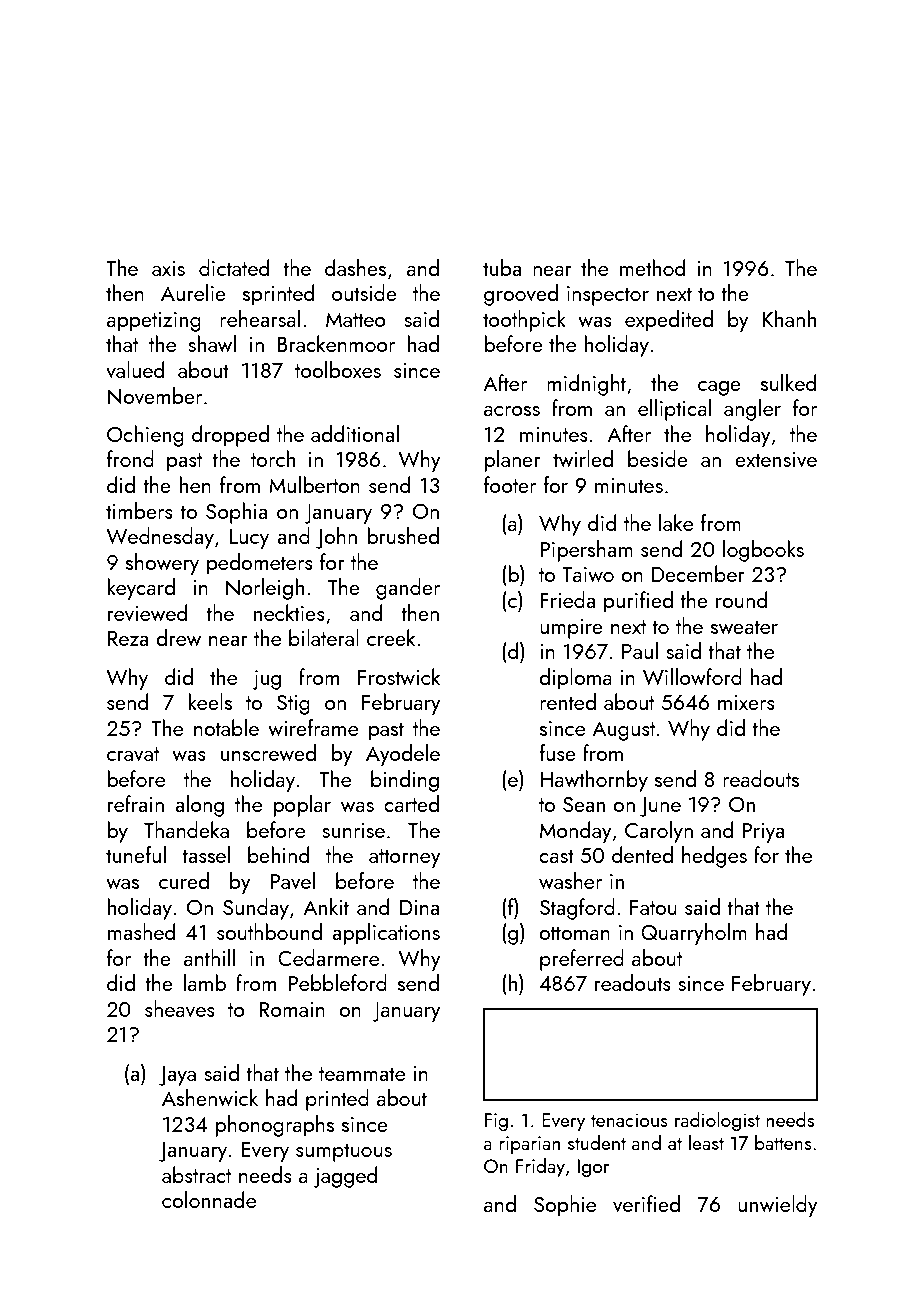  I want to click on axis, so click(168, 268).
